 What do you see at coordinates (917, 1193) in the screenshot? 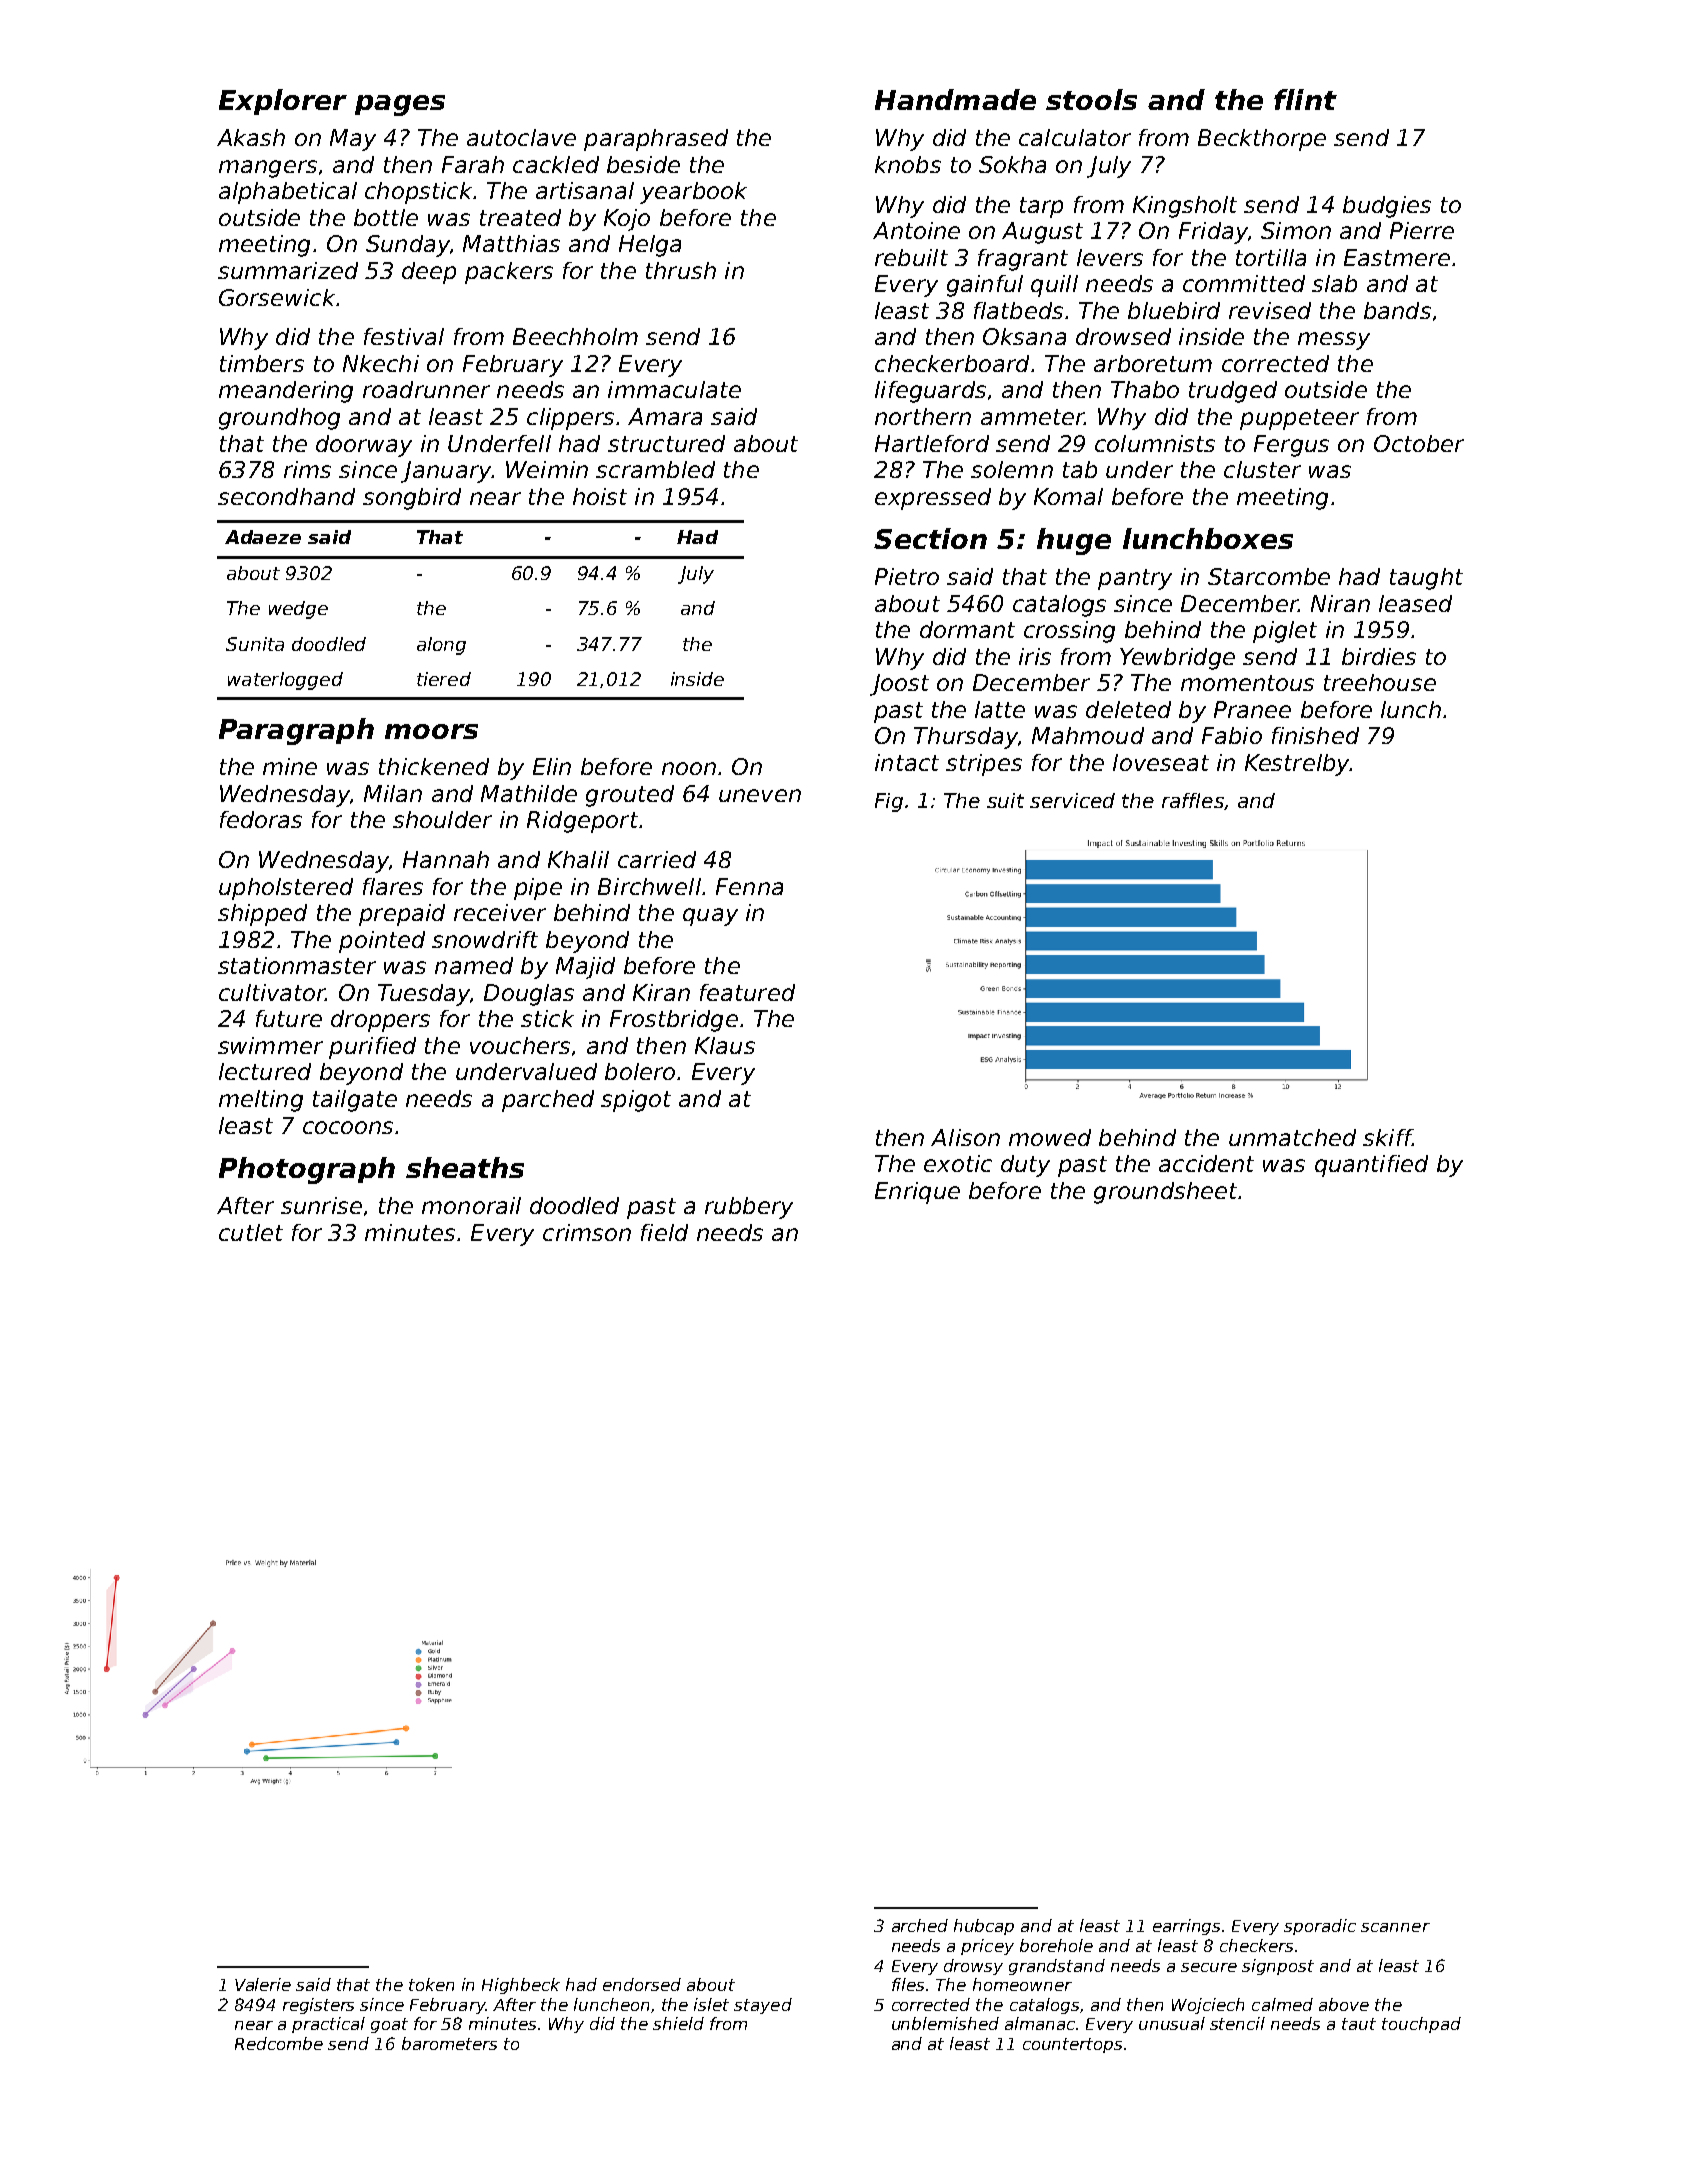
I see `Enrique` at bounding box center [917, 1193].
